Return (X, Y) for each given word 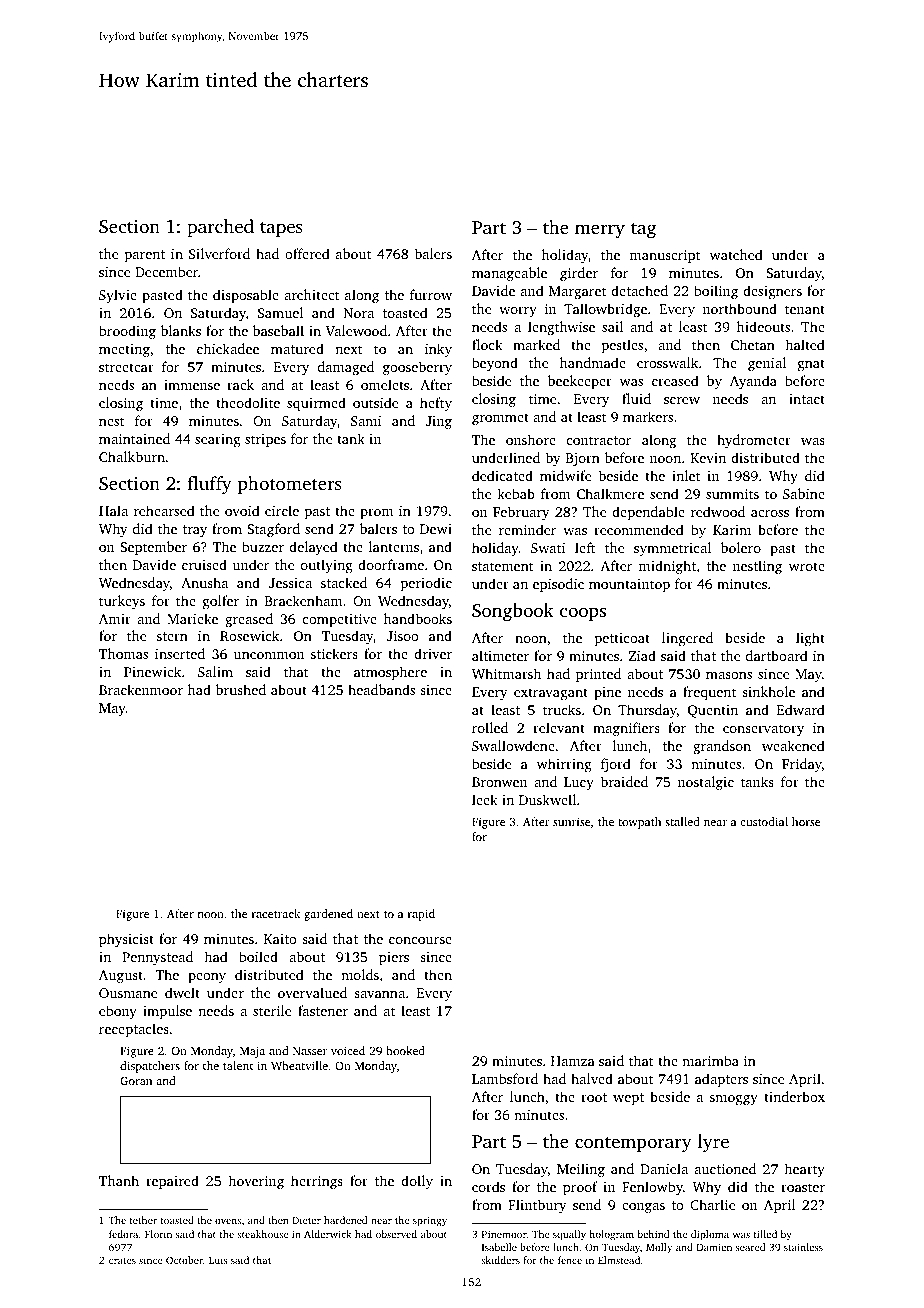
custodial (764, 821)
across (770, 513)
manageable (509, 274)
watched (736, 254)
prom (376, 514)
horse (806, 821)
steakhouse (263, 1234)
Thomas (123, 653)
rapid (421, 915)
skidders (500, 1260)
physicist (126, 940)
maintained (134, 438)
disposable (246, 296)
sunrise (571, 821)
